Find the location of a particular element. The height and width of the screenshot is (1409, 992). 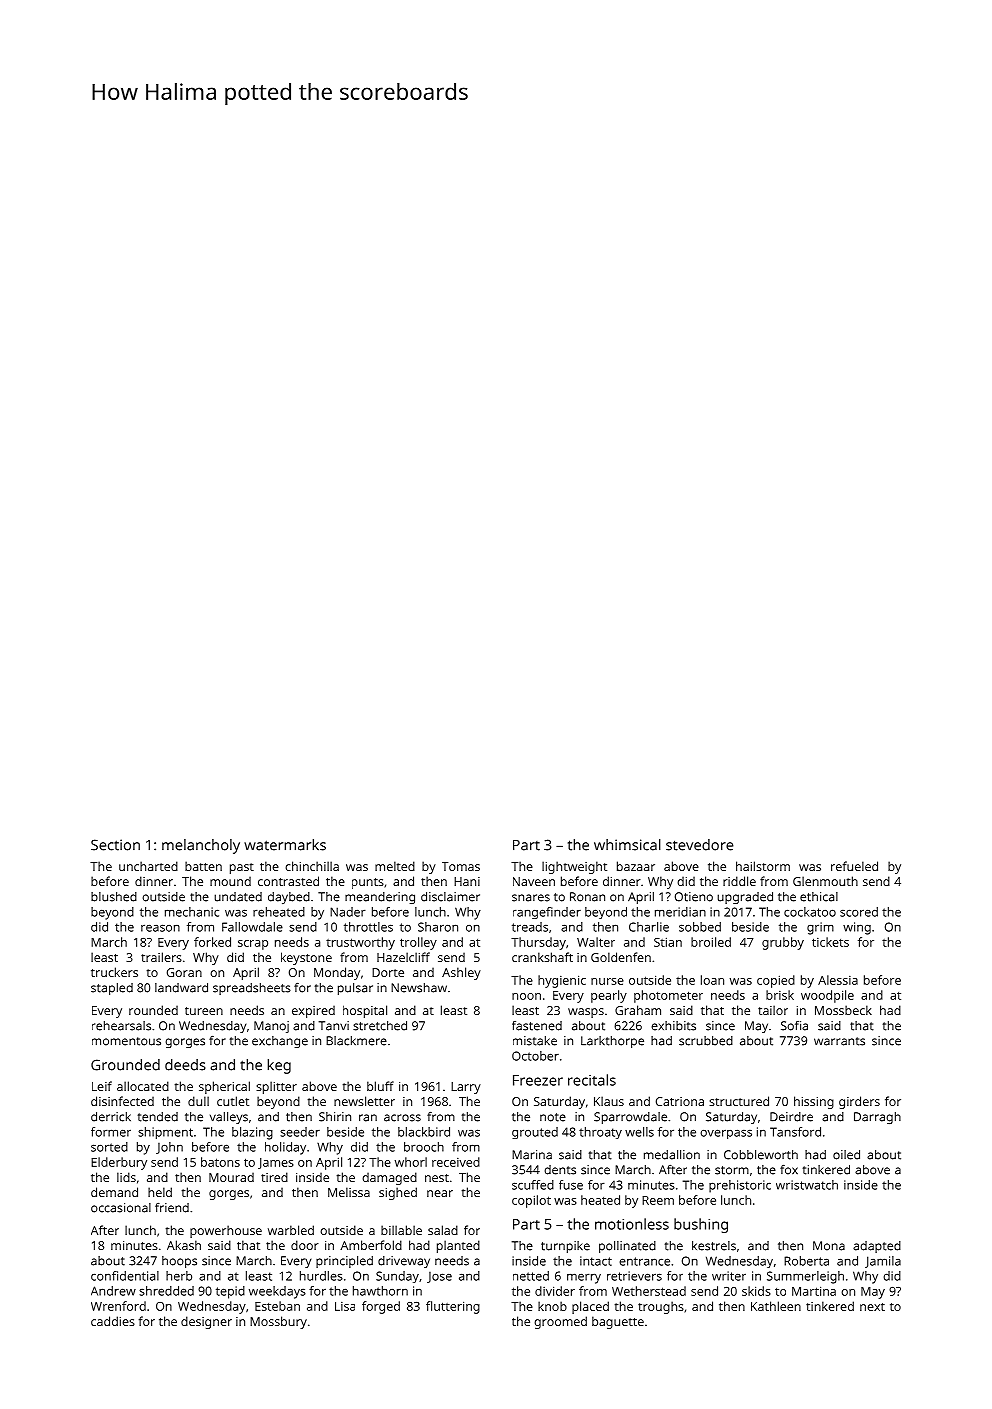

tureen is located at coordinates (204, 1011).
